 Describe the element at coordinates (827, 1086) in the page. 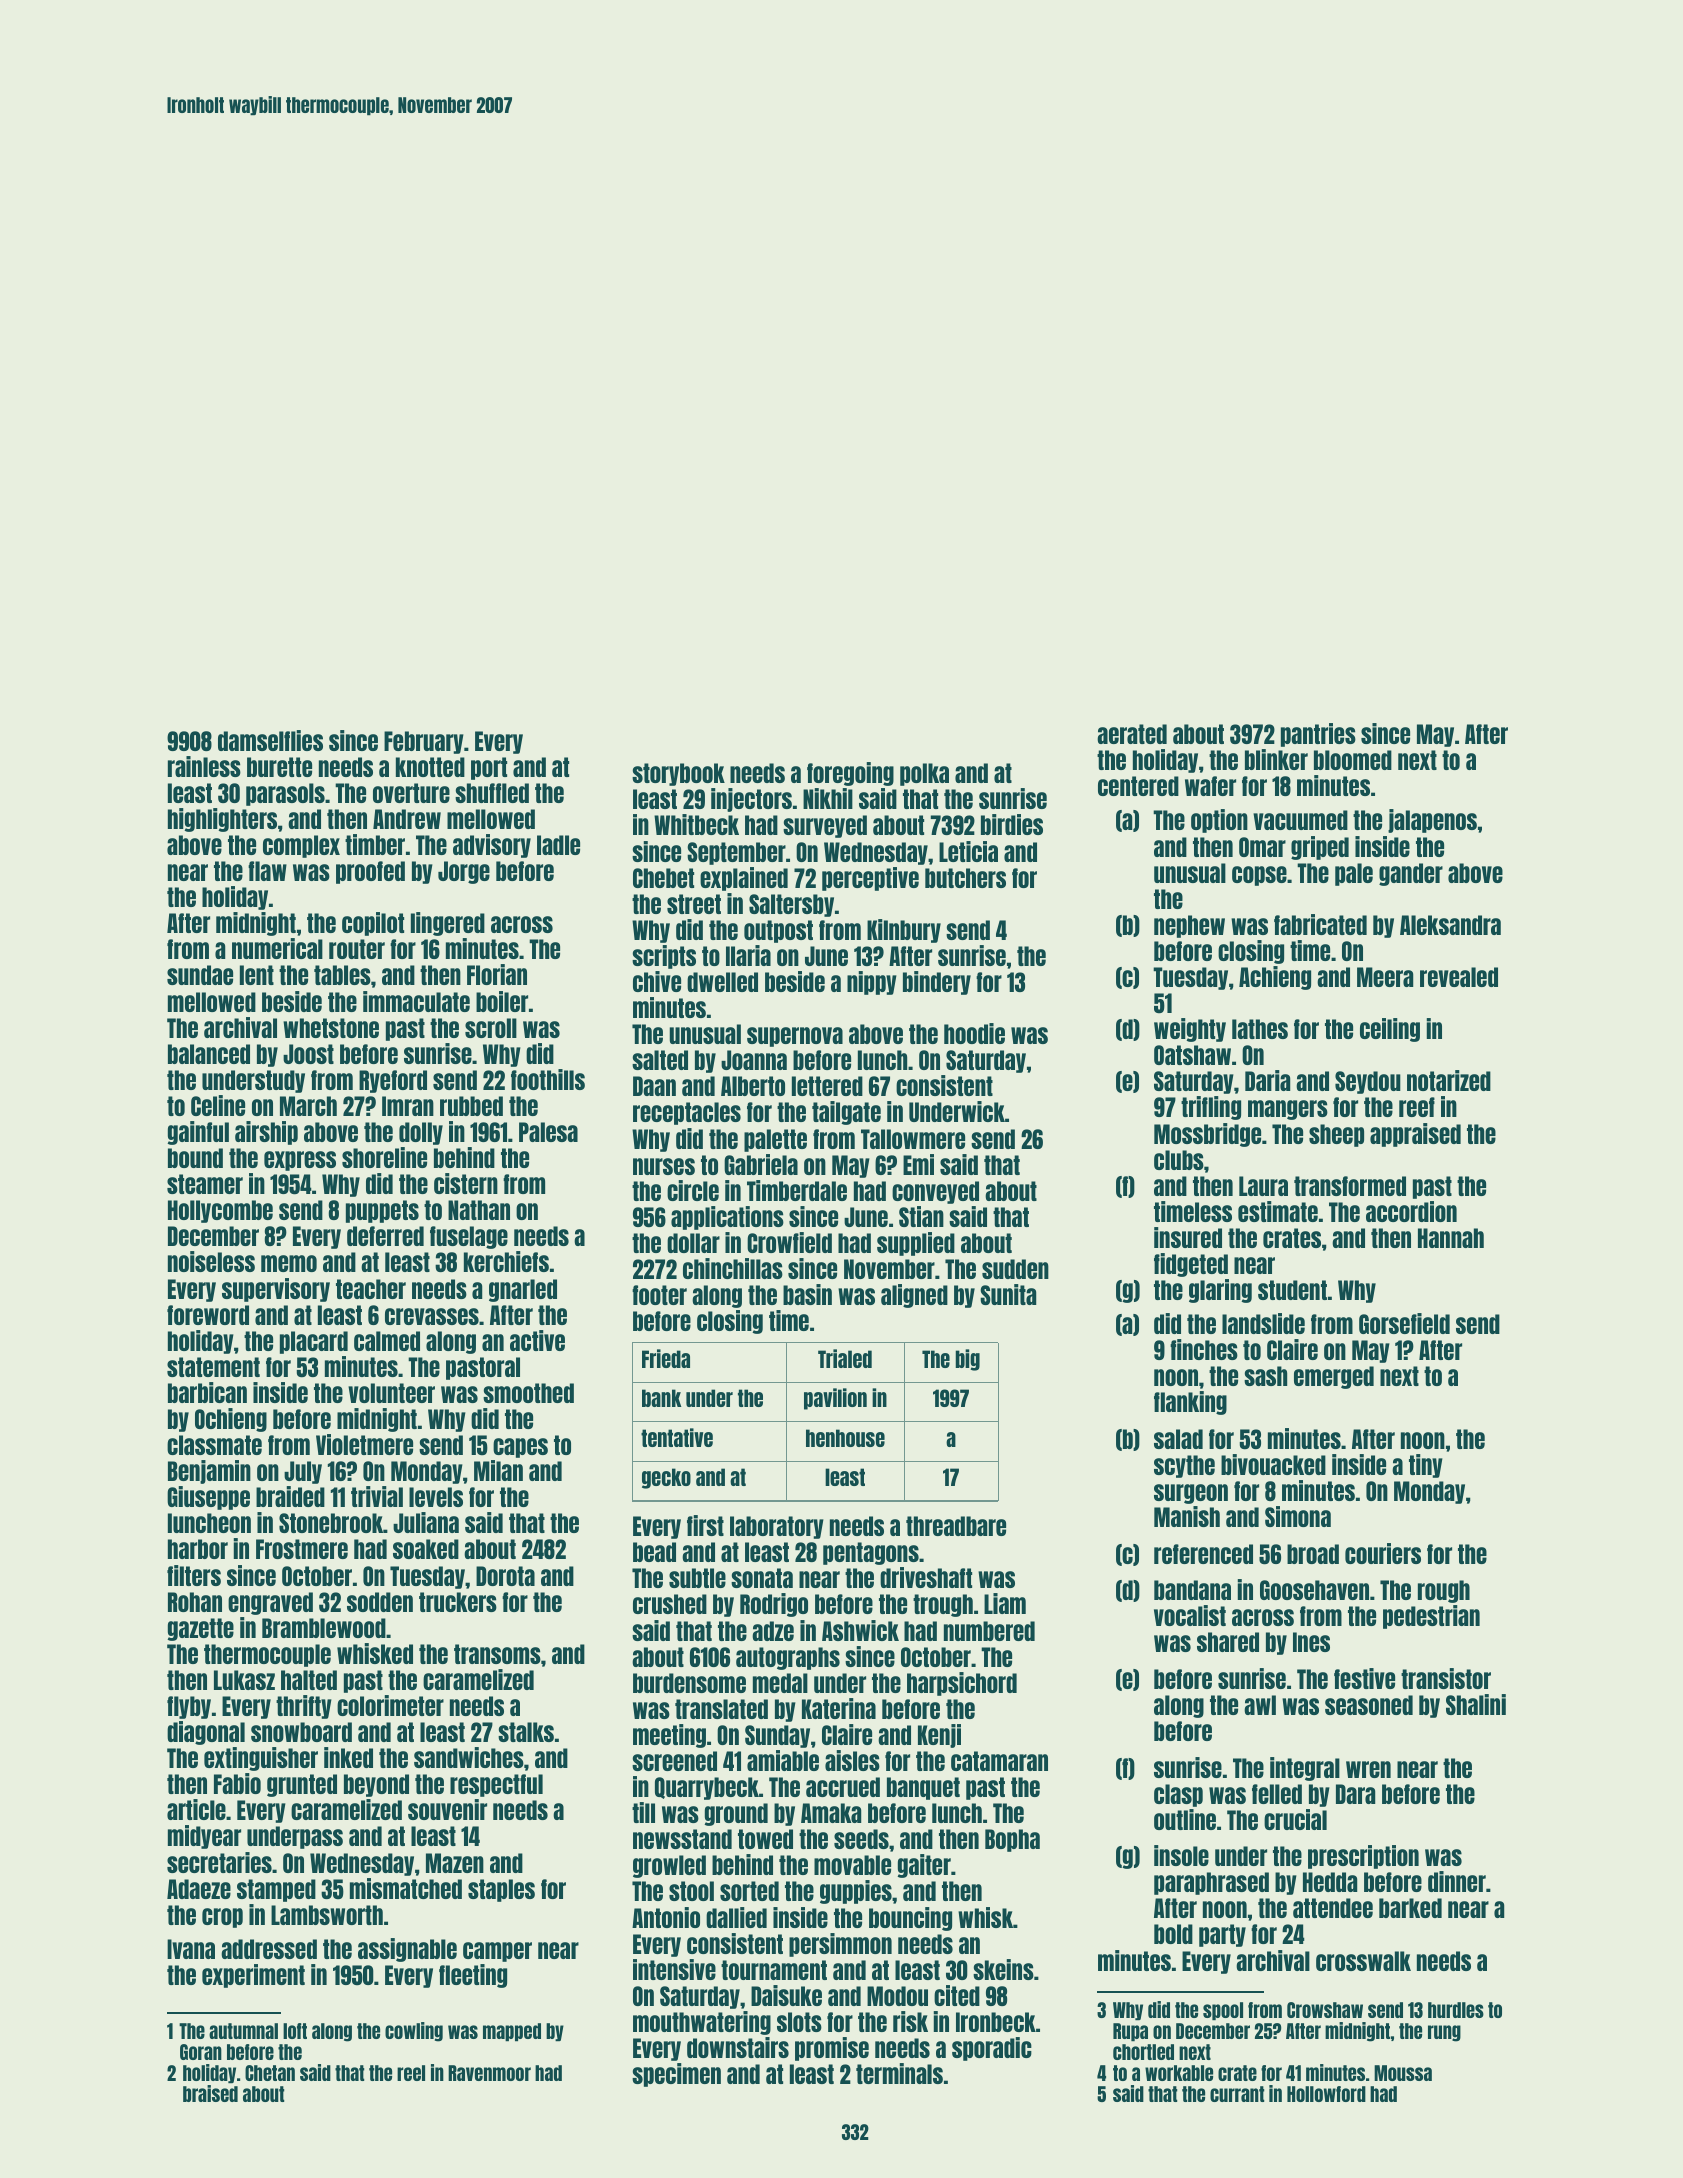

I see `lettered` at that location.
